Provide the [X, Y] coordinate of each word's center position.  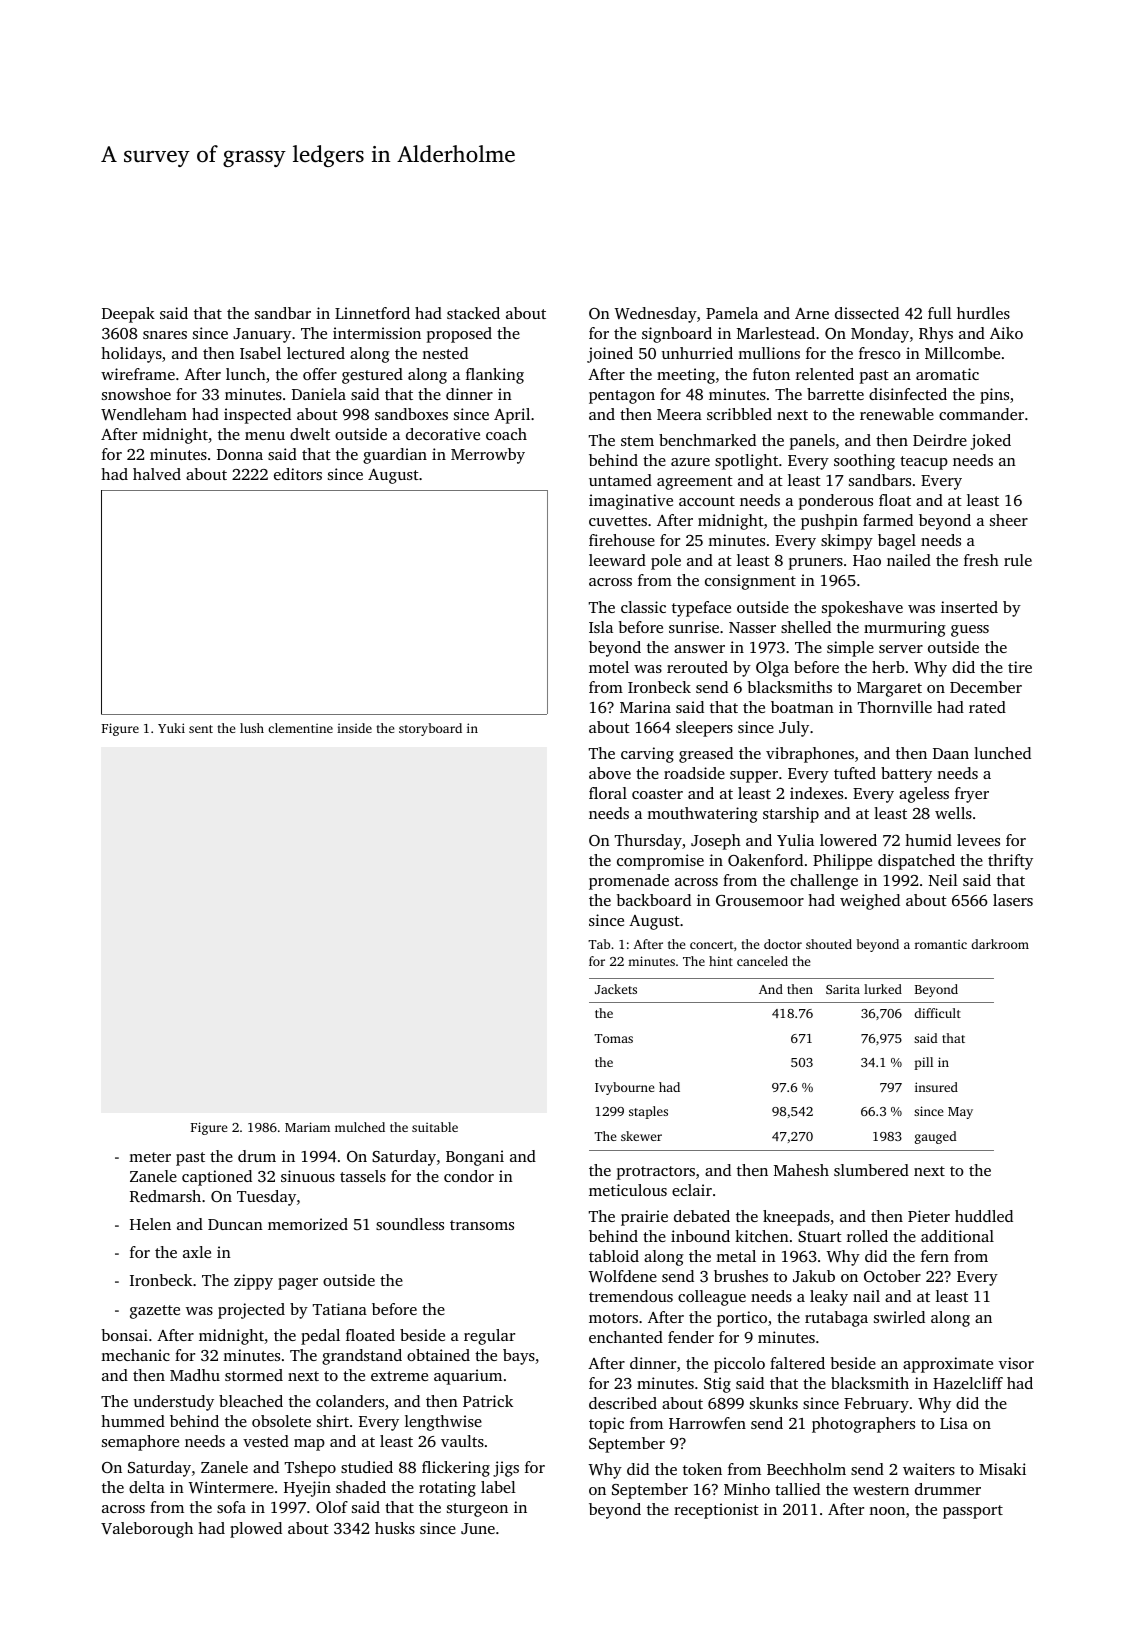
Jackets [616, 989]
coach [506, 434]
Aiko [1006, 333]
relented [825, 374]
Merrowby [488, 456]
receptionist [716, 1511]
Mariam [307, 1127]
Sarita [843, 989]
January [262, 335]
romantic [941, 944]
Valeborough [147, 1530]
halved [157, 474]
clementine [300, 728]
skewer [641, 1136]
